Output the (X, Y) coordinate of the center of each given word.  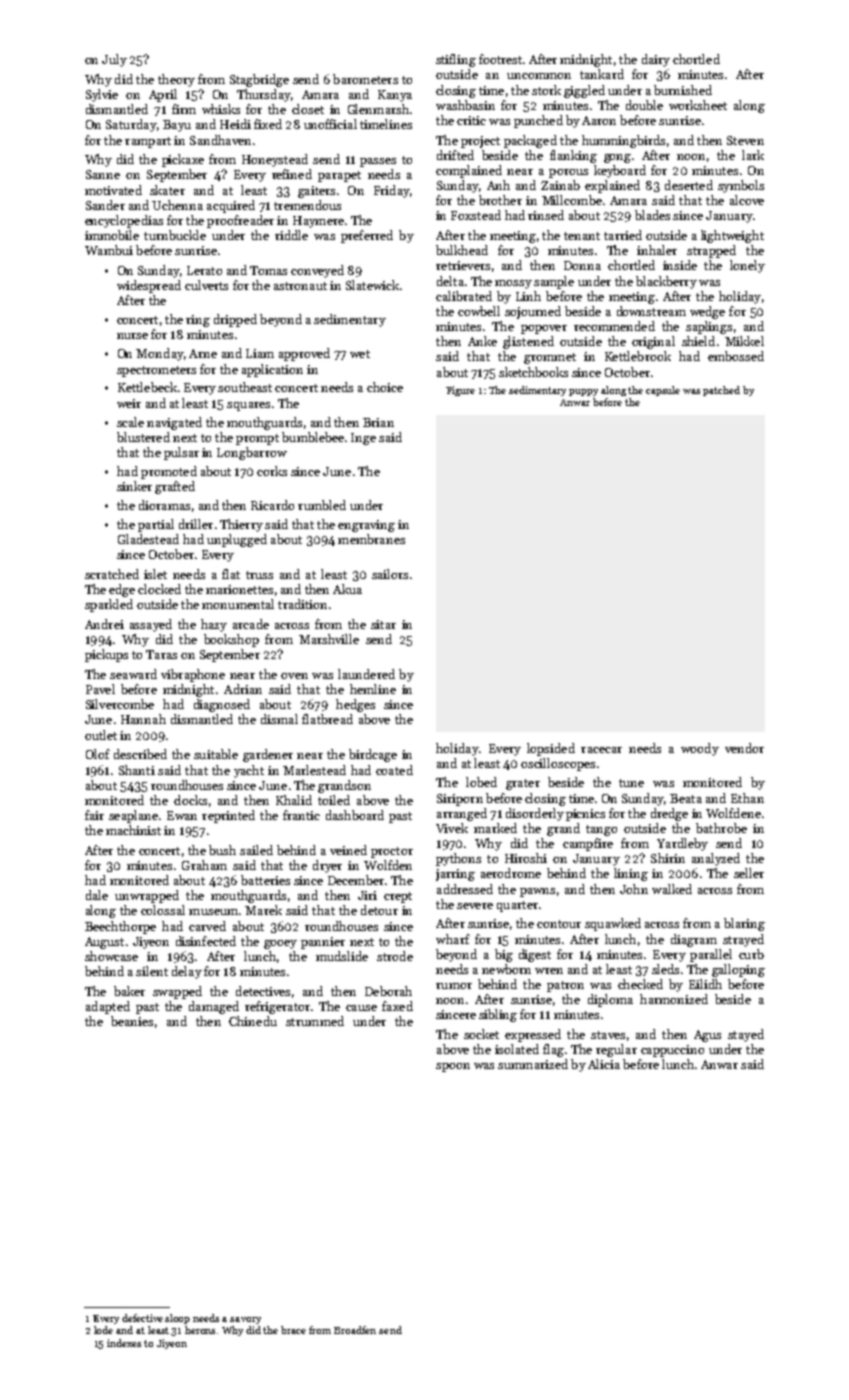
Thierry (241, 525)
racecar (601, 750)
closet (308, 109)
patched (721, 391)
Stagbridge (259, 80)
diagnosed (222, 705)
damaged (214, 1007)
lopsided (551, 749)
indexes (124, 1343)
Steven (745, 140)
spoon (453, 1067)
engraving (366, 526)
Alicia (604, 1064)
